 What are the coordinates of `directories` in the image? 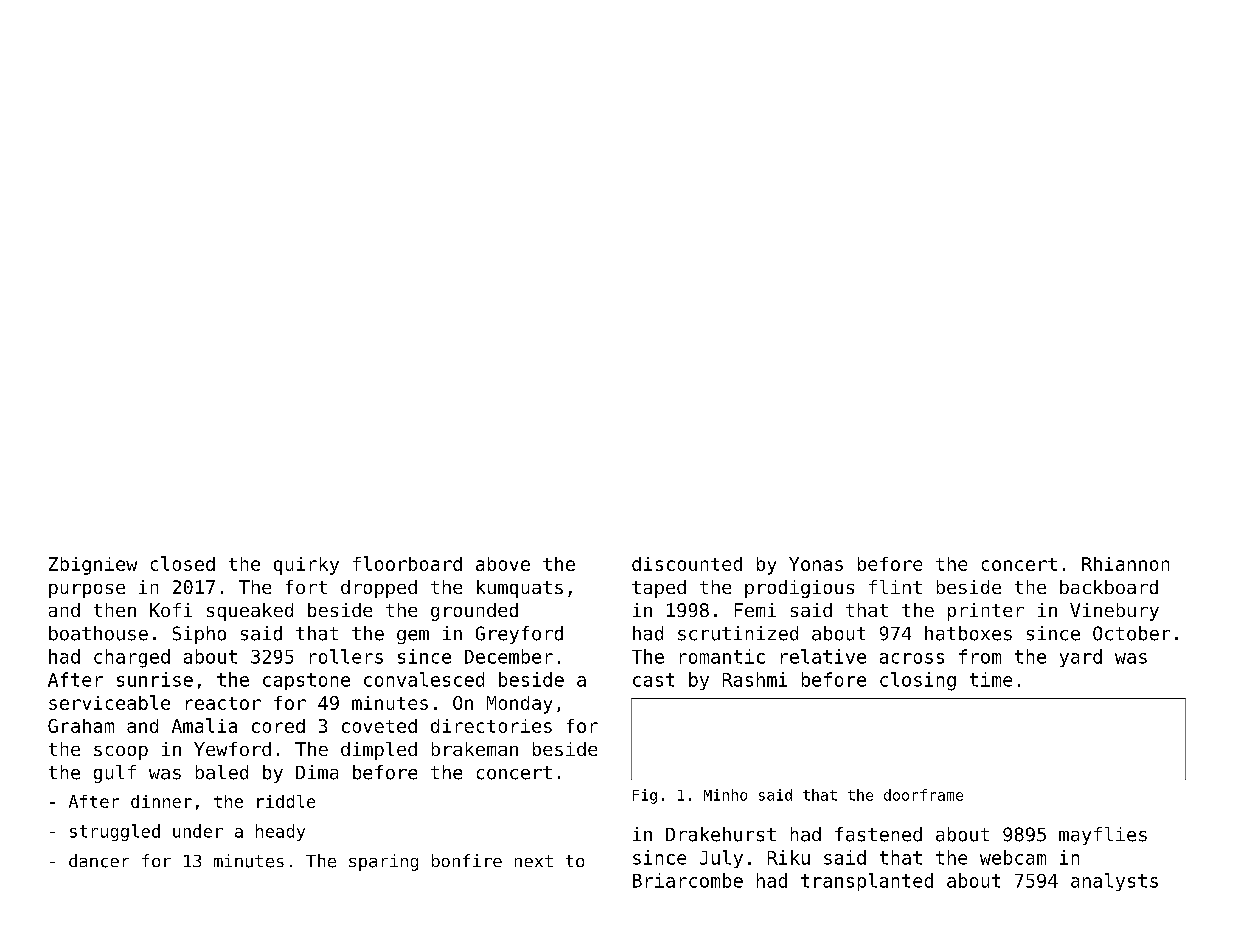 It's located at (491, 726).
